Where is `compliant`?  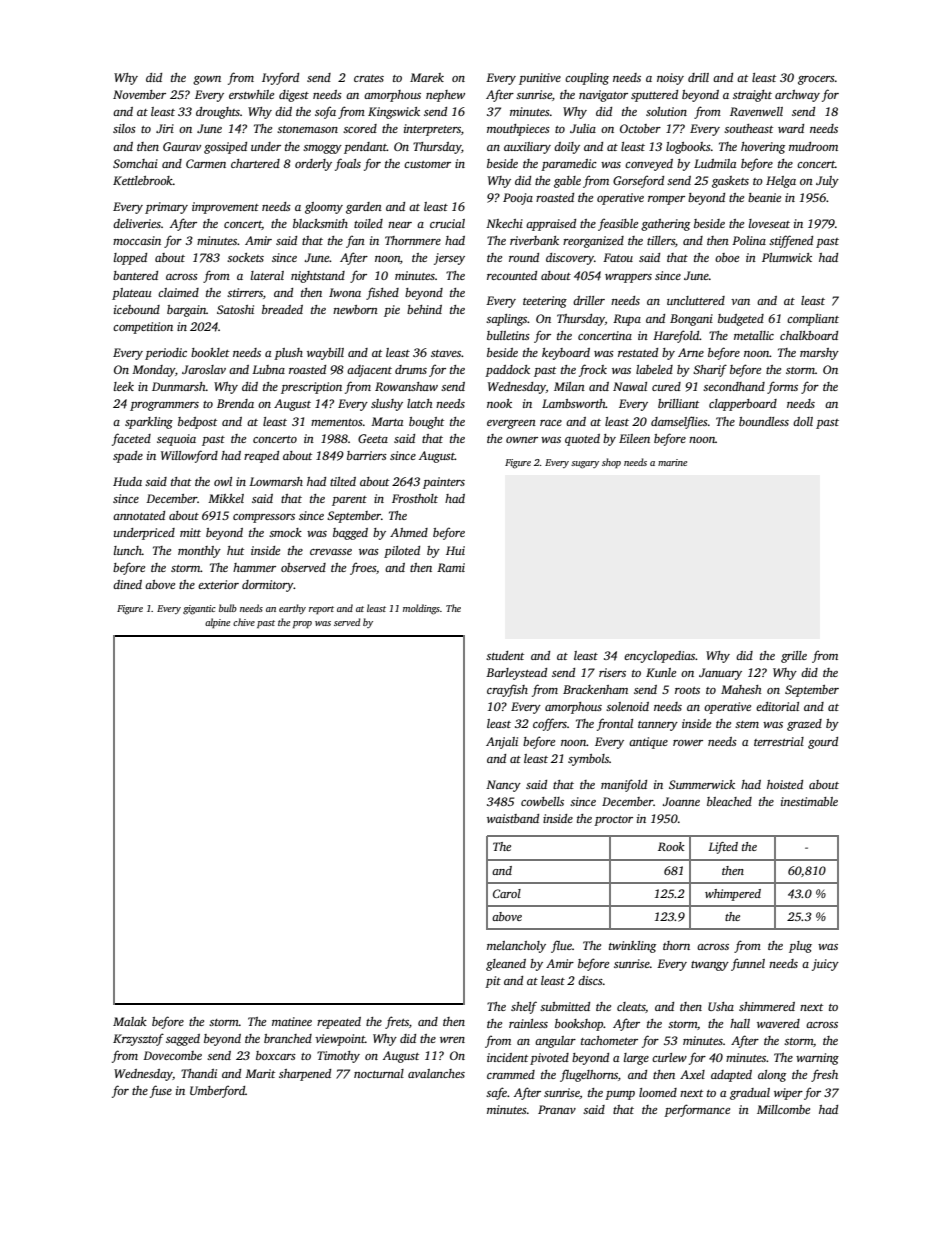
compliant is located at coordinates (813, 320).
